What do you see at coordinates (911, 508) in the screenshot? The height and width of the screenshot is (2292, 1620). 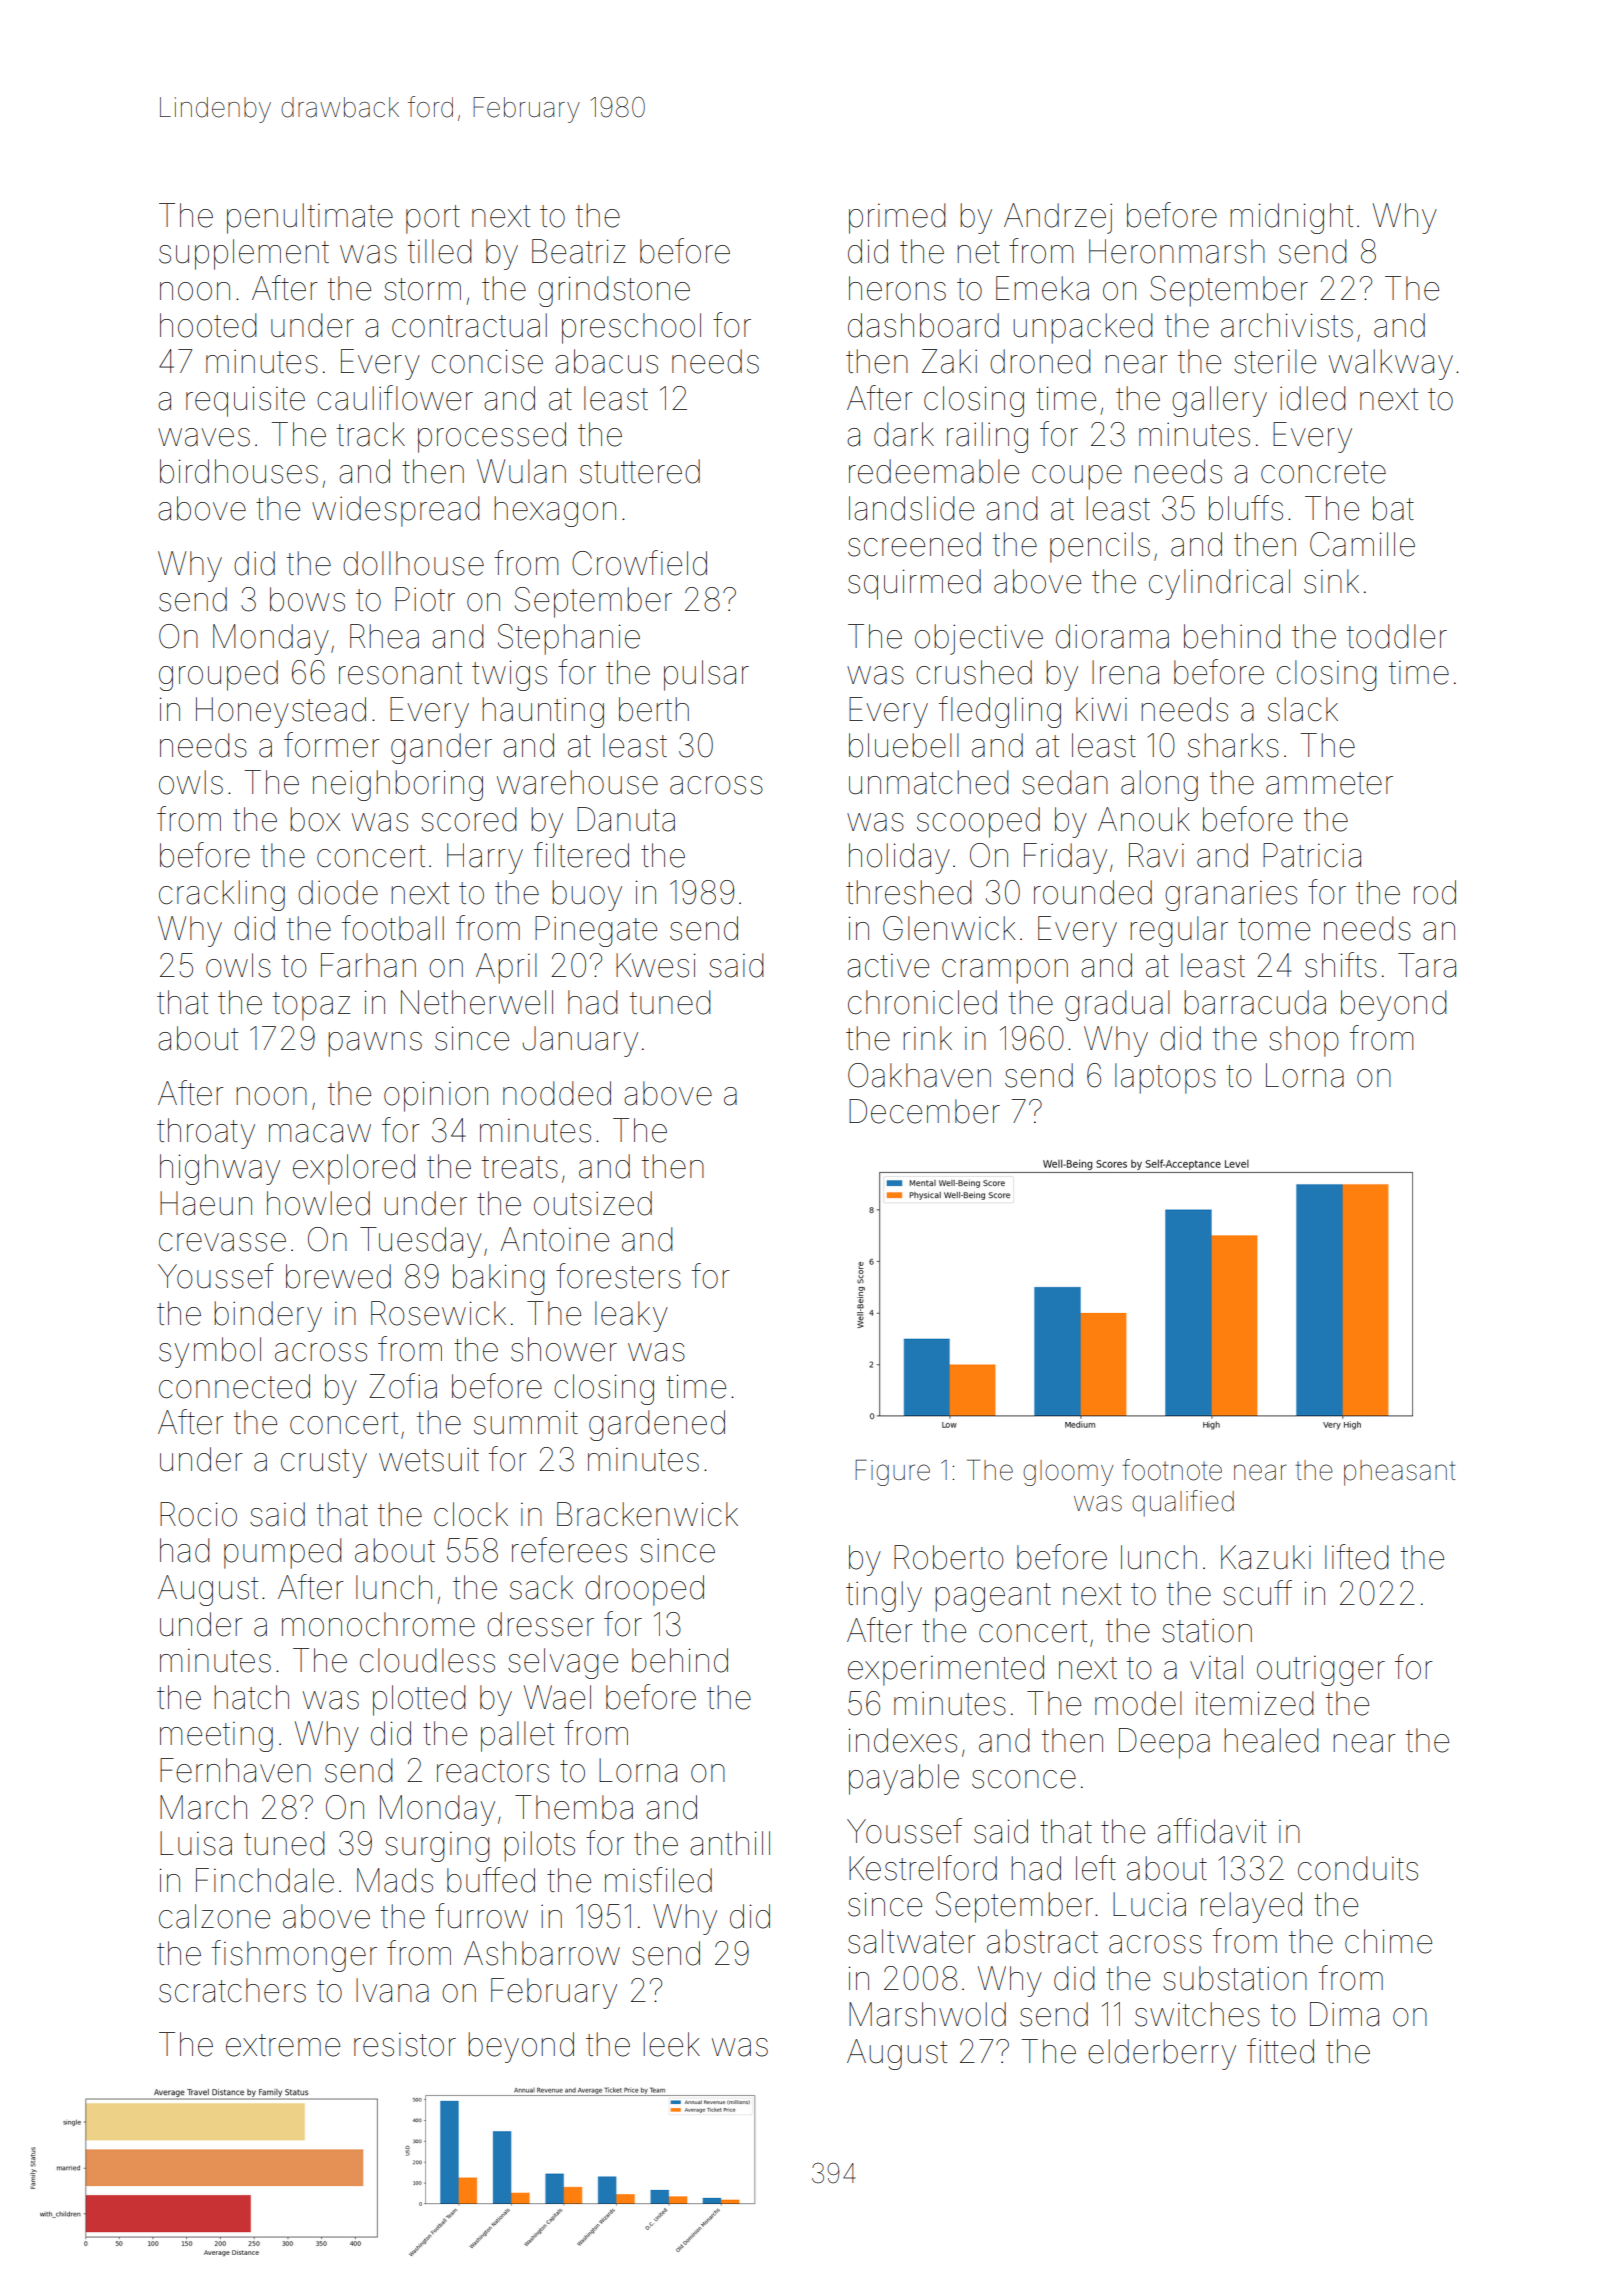 I see `landslide` at bounding box center [911, 508].
